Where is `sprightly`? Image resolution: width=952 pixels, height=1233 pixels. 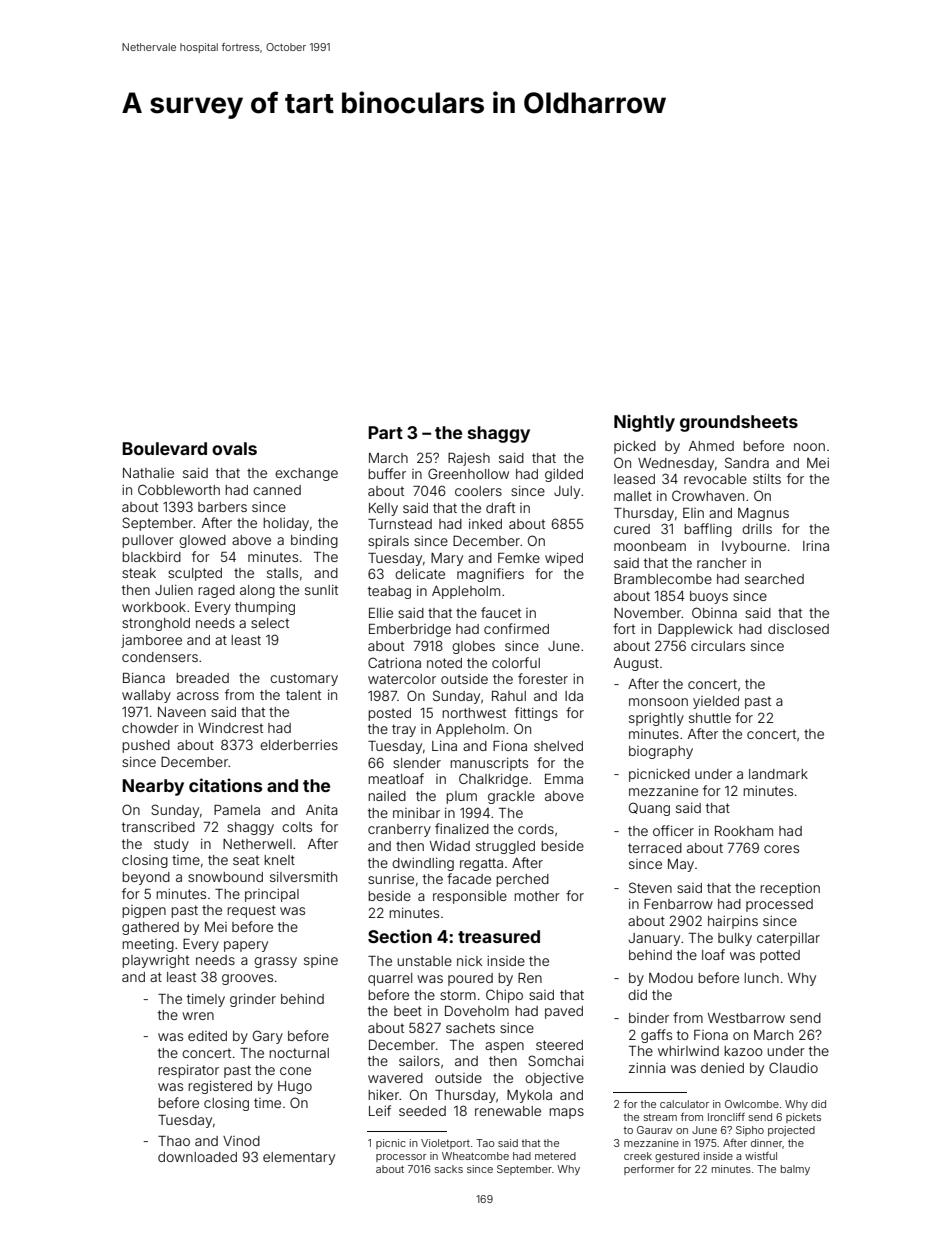
sprightly is located at coordinates (656, 719).
